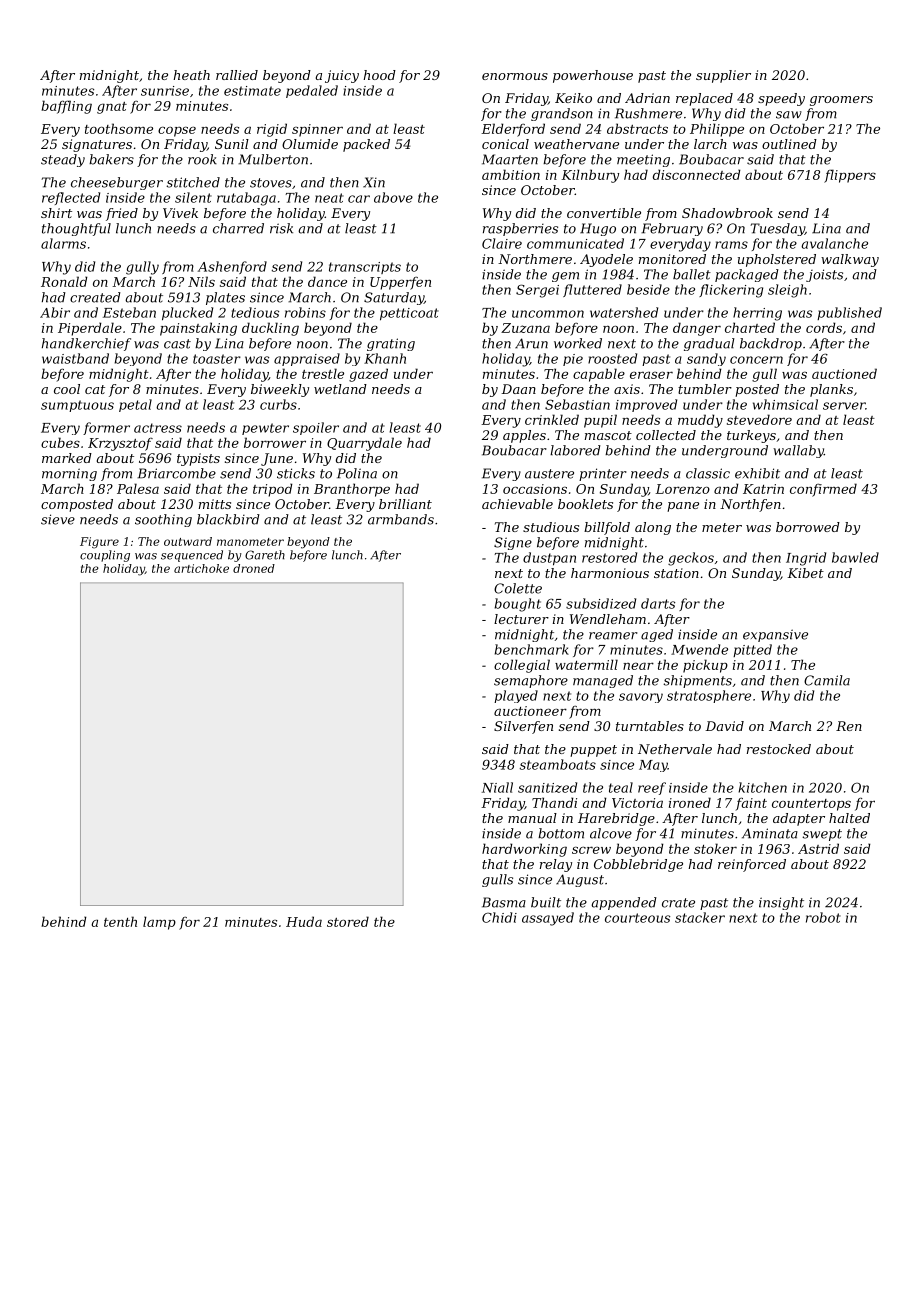 Image resolution: width=924 pixels, height=1308 pixels. I want to click on Xin, so click(374, 182).
